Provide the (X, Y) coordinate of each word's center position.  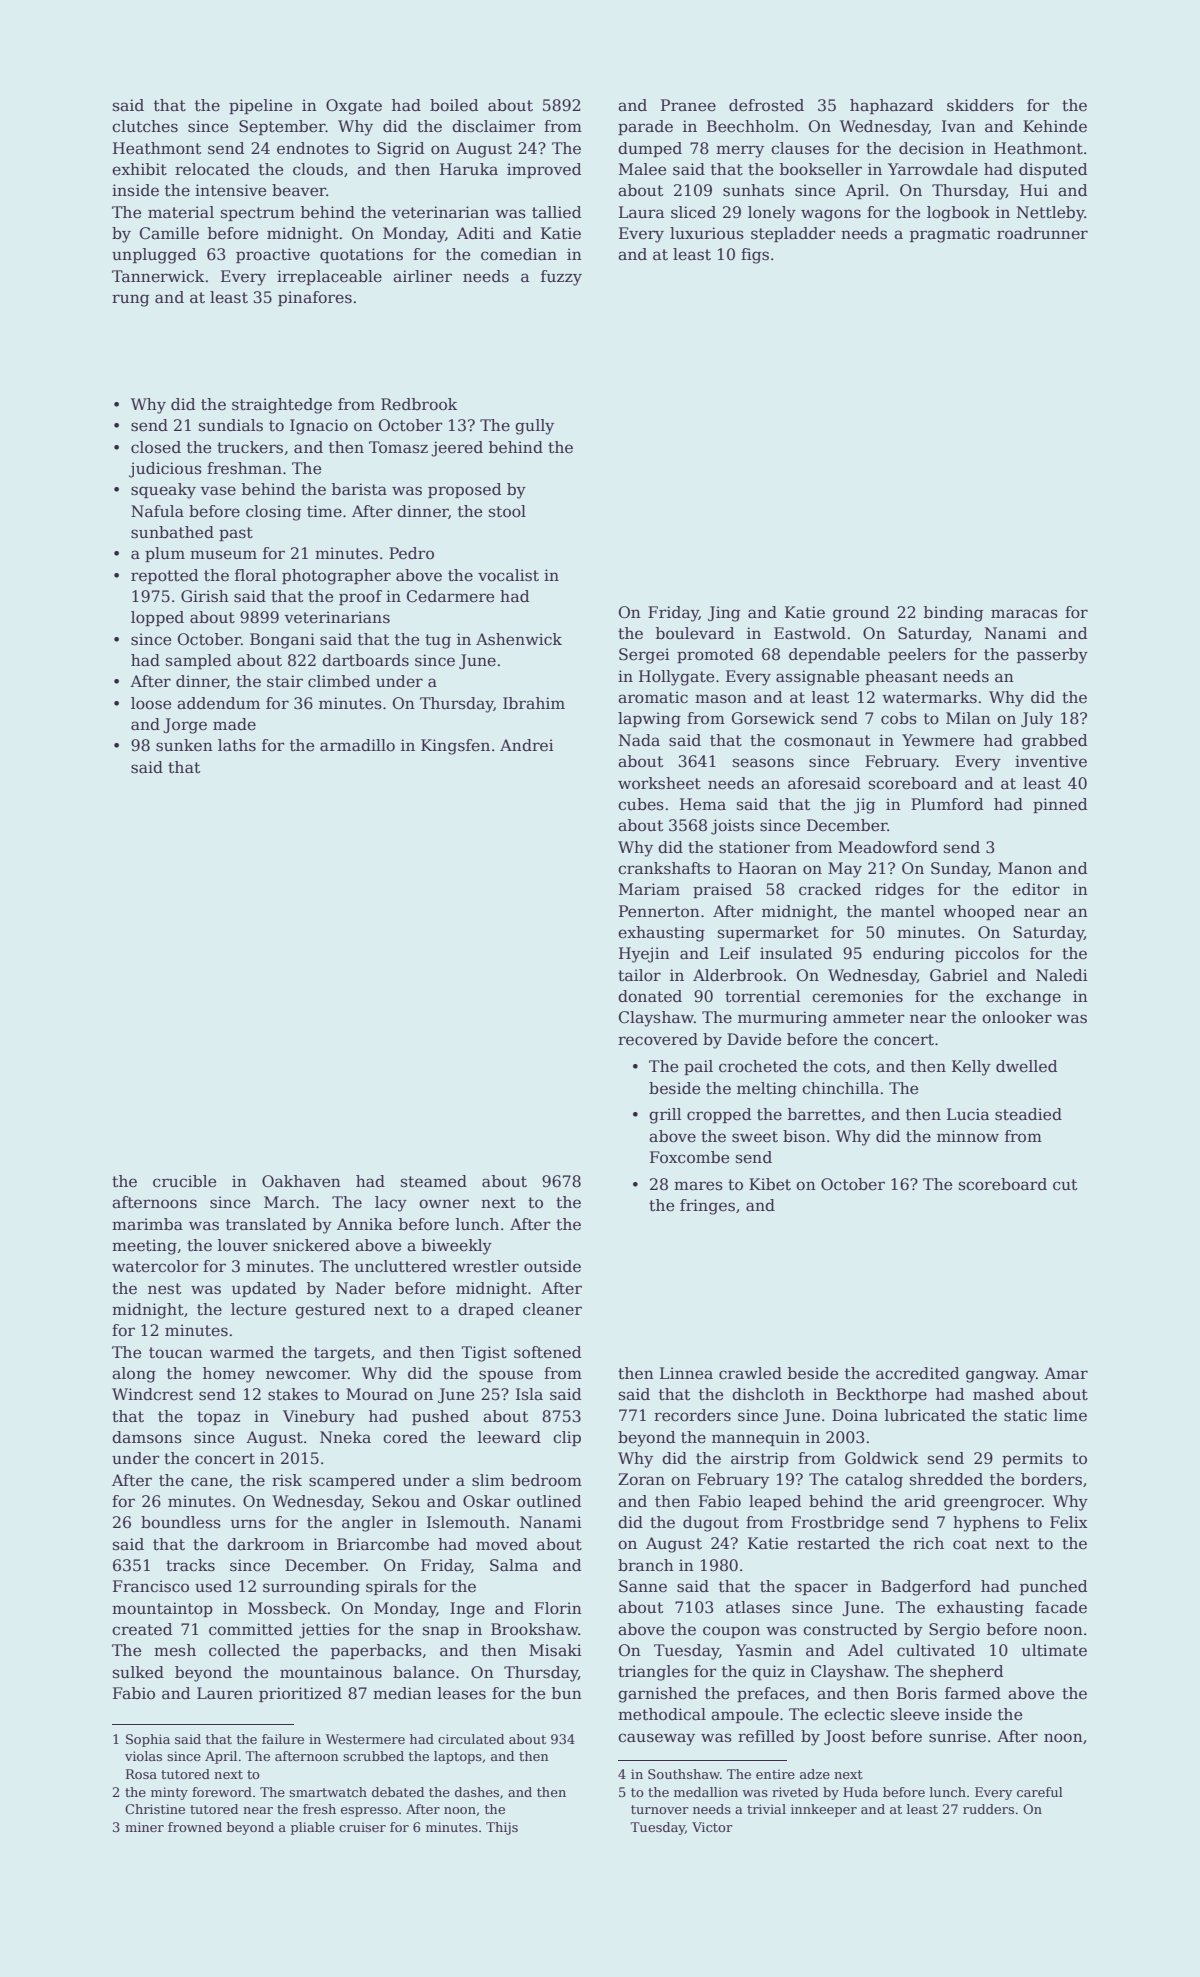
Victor (712, 1827)
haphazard (891, 106)
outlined (549, 1501)
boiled (454, 105)
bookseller (821, 169)
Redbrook (419, 404)
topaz (218, 1418)
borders (1051, 1479)
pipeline (260, 106)
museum (223, 555)
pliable (313, 1828)
